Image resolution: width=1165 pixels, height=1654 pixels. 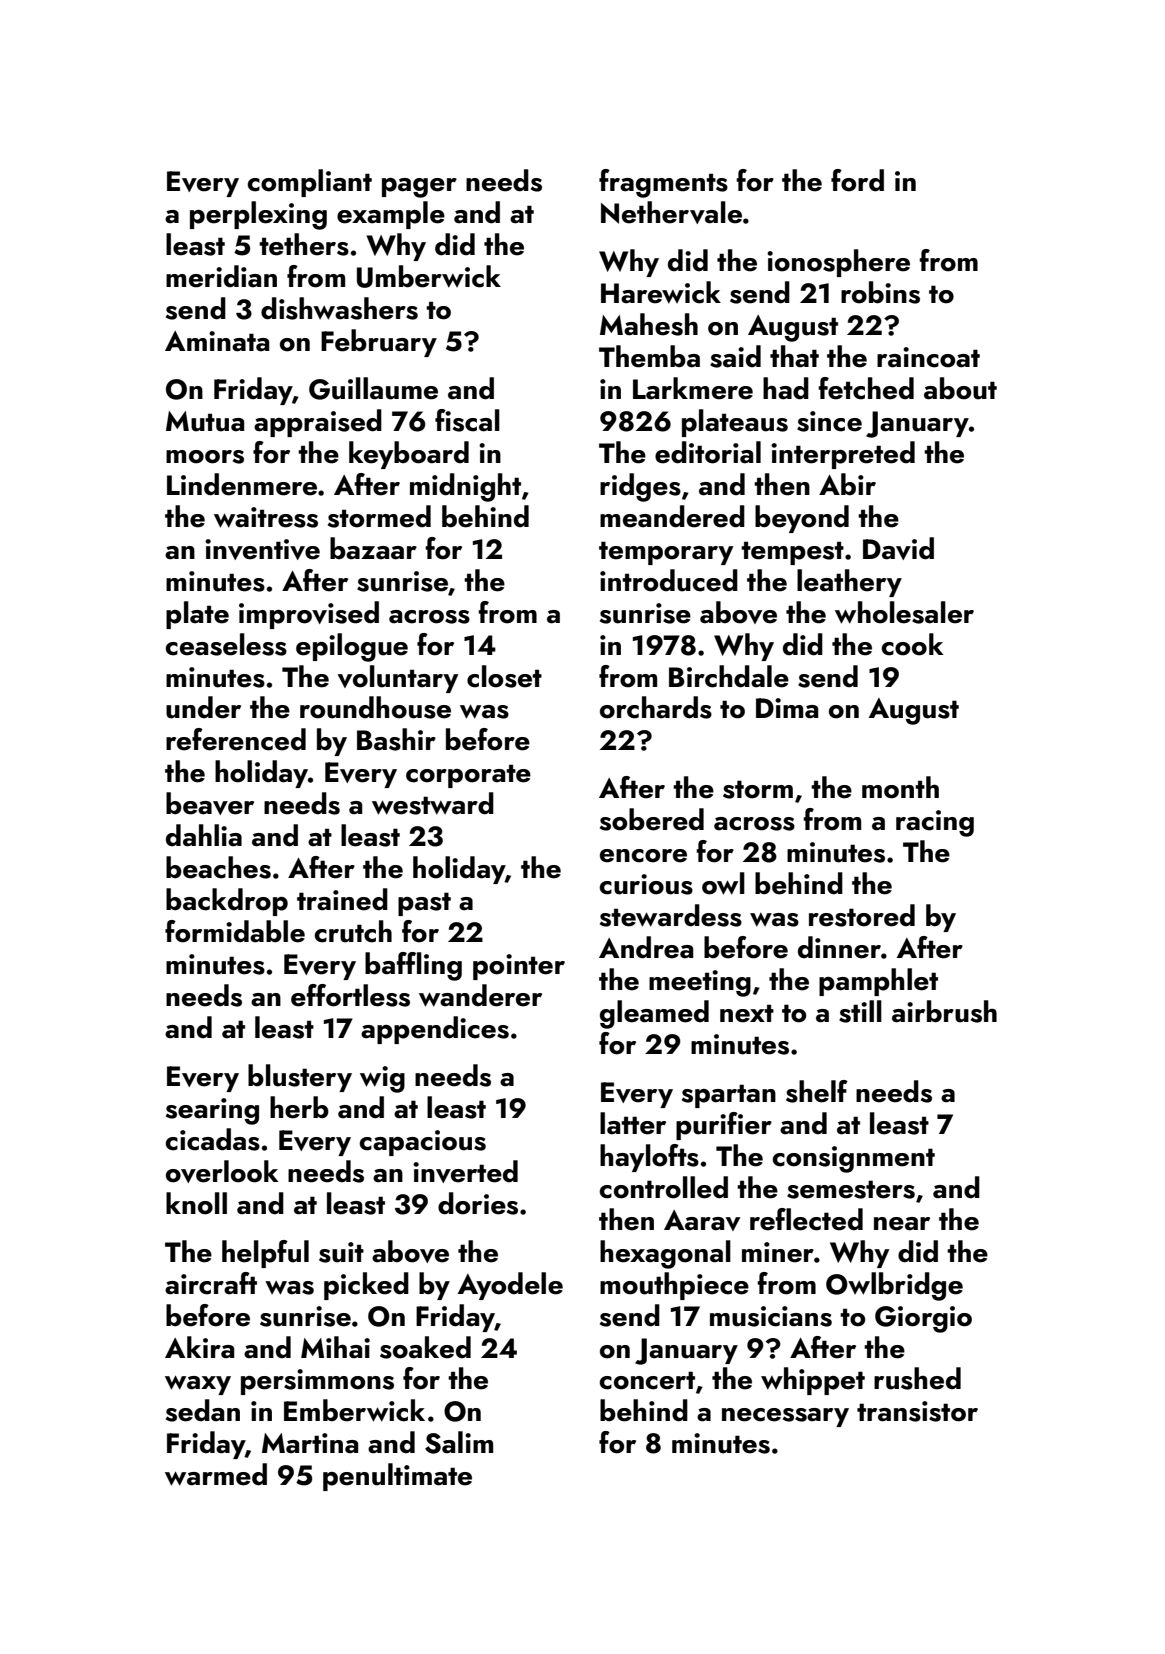 I want to click on Dima, so click(x=787, y=708).
